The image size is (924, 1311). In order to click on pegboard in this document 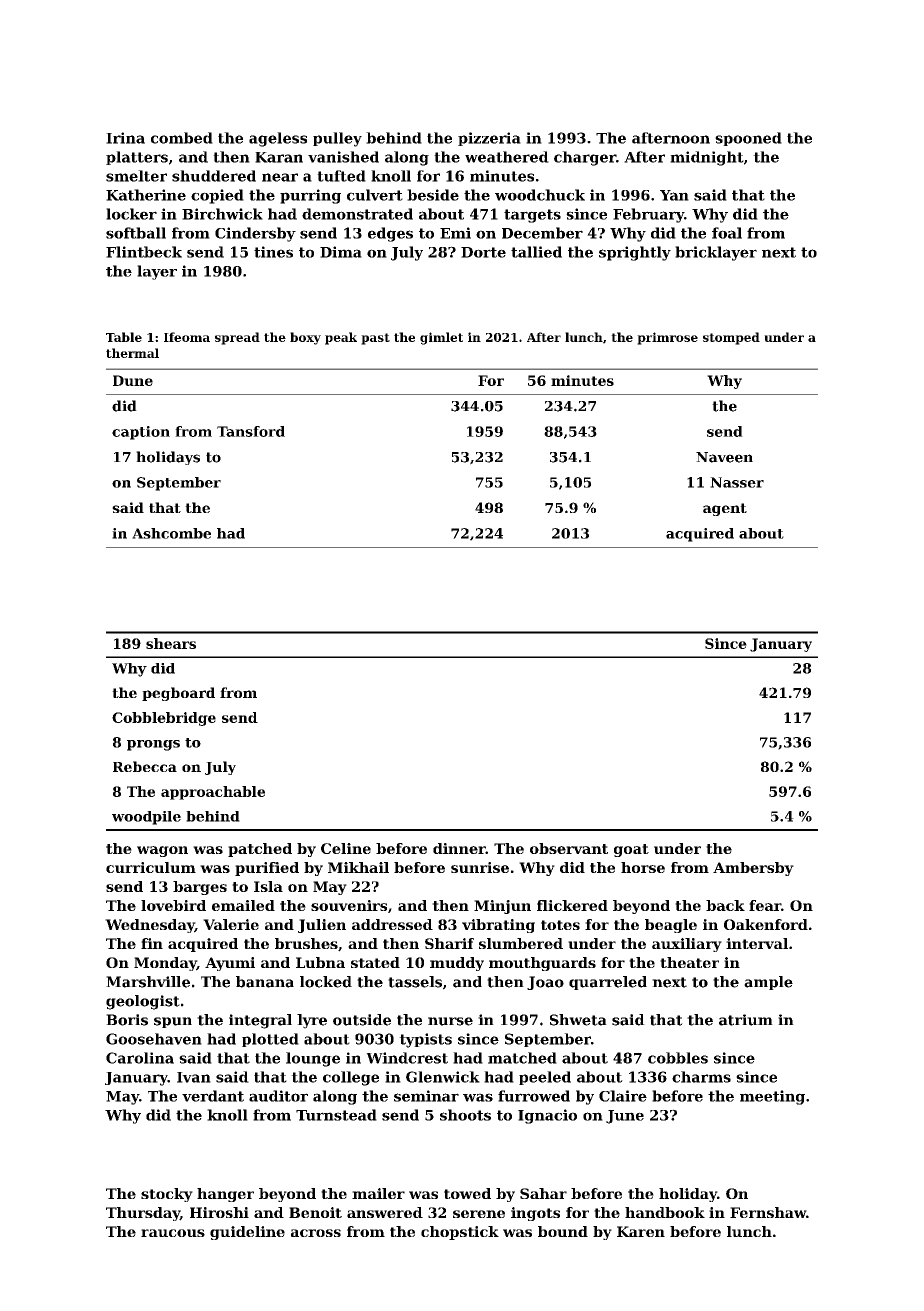, I will do `click(178, 694)`.
